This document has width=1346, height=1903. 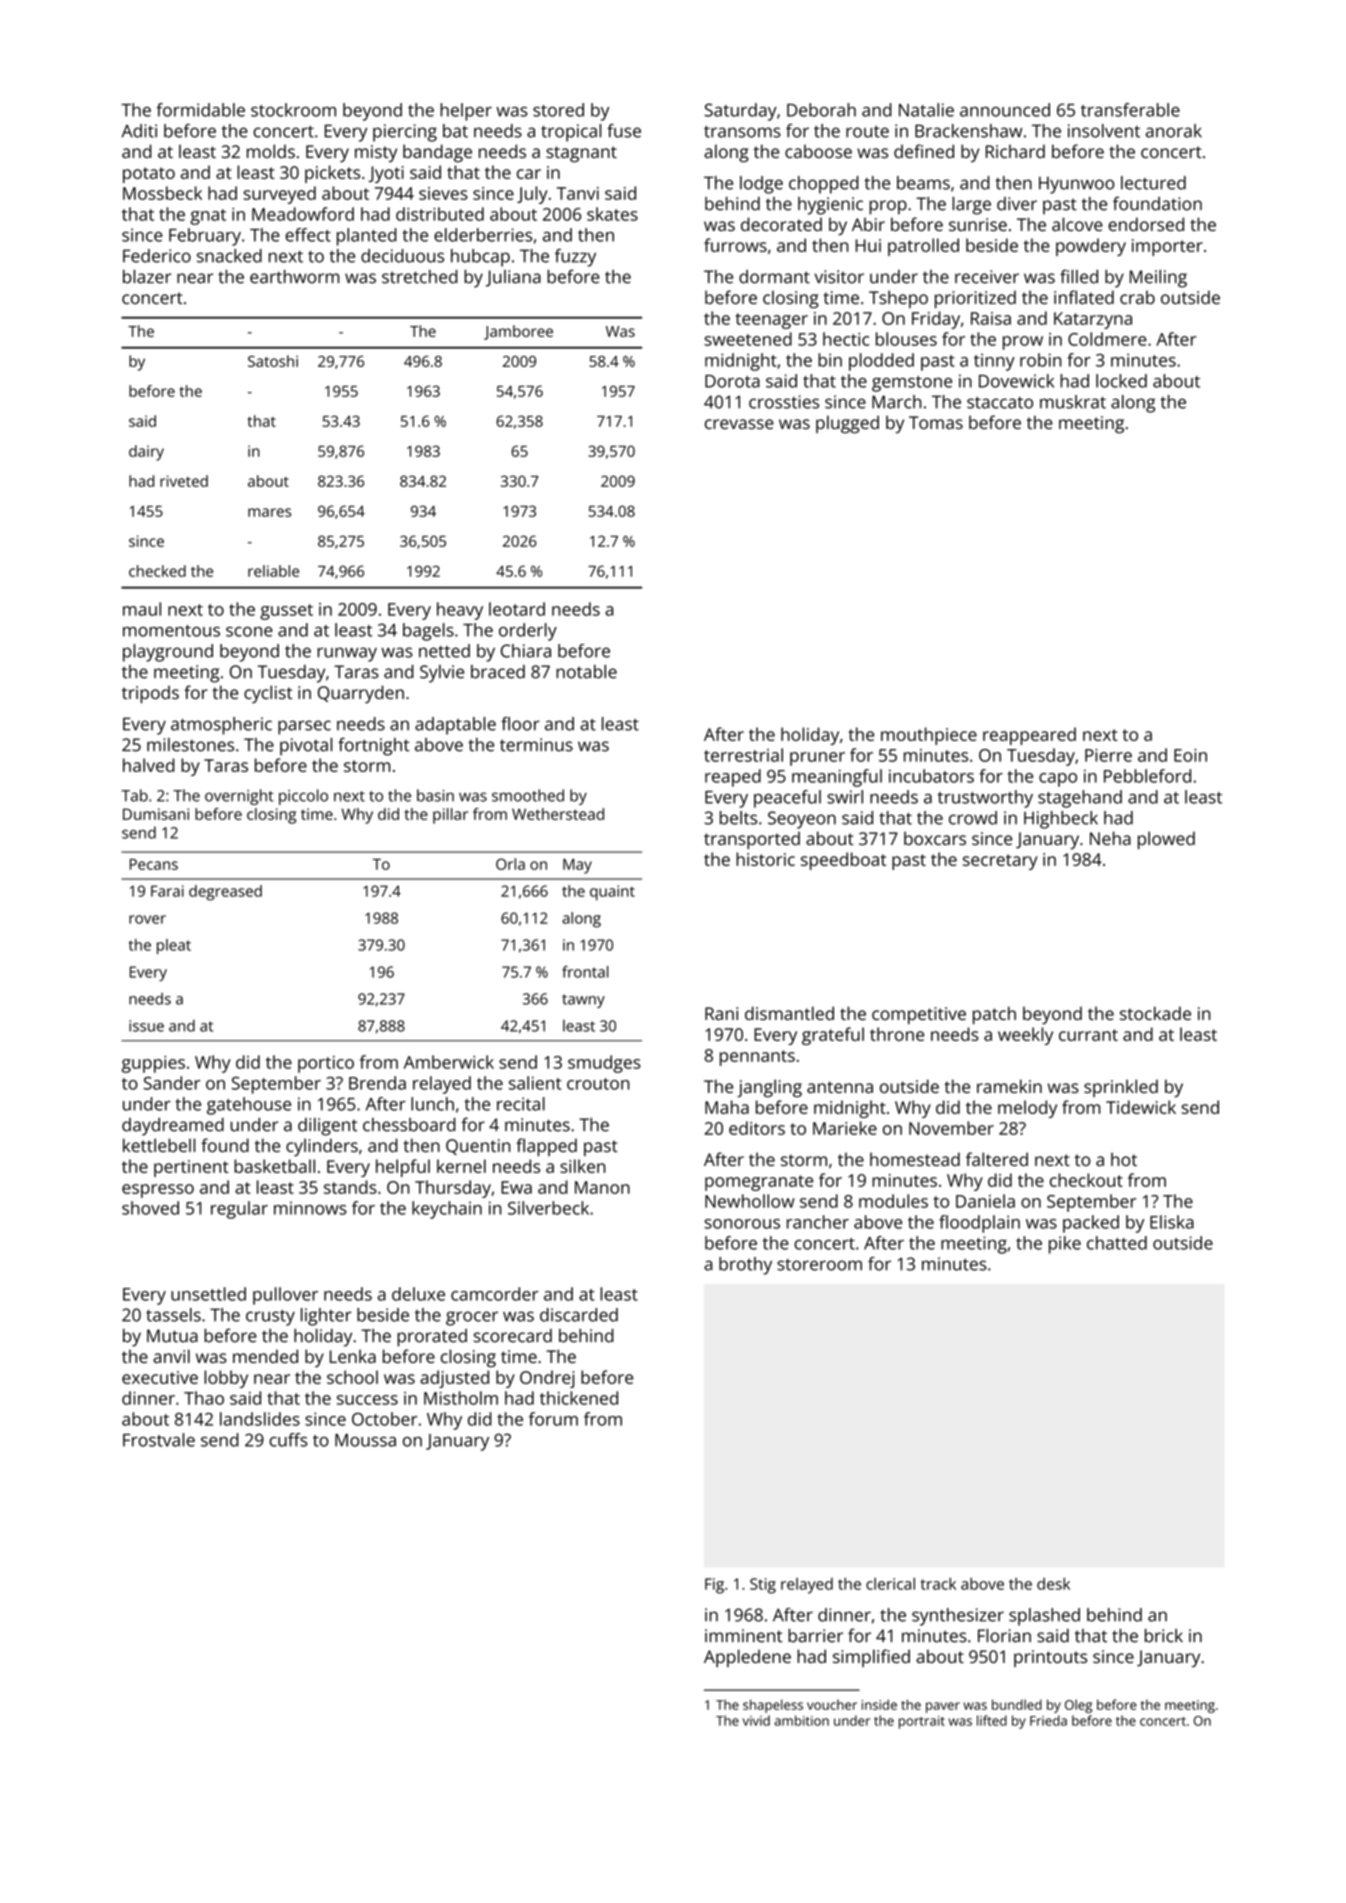 What do you see at coordinates (936, 422) in the document?
I see `Tomas` at bounding box center [936, 422].
